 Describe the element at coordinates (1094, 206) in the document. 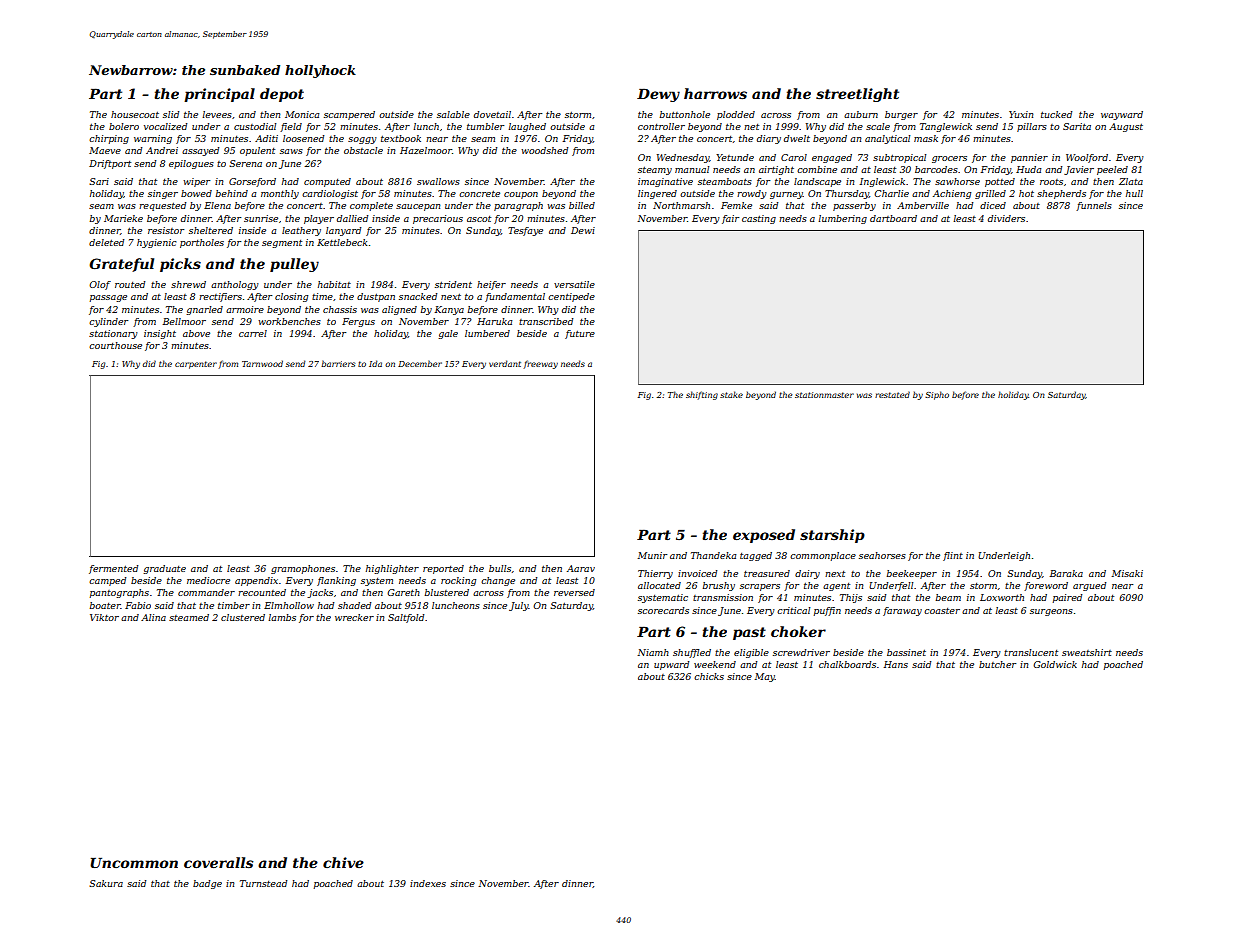

I see `funnels` at that location.
